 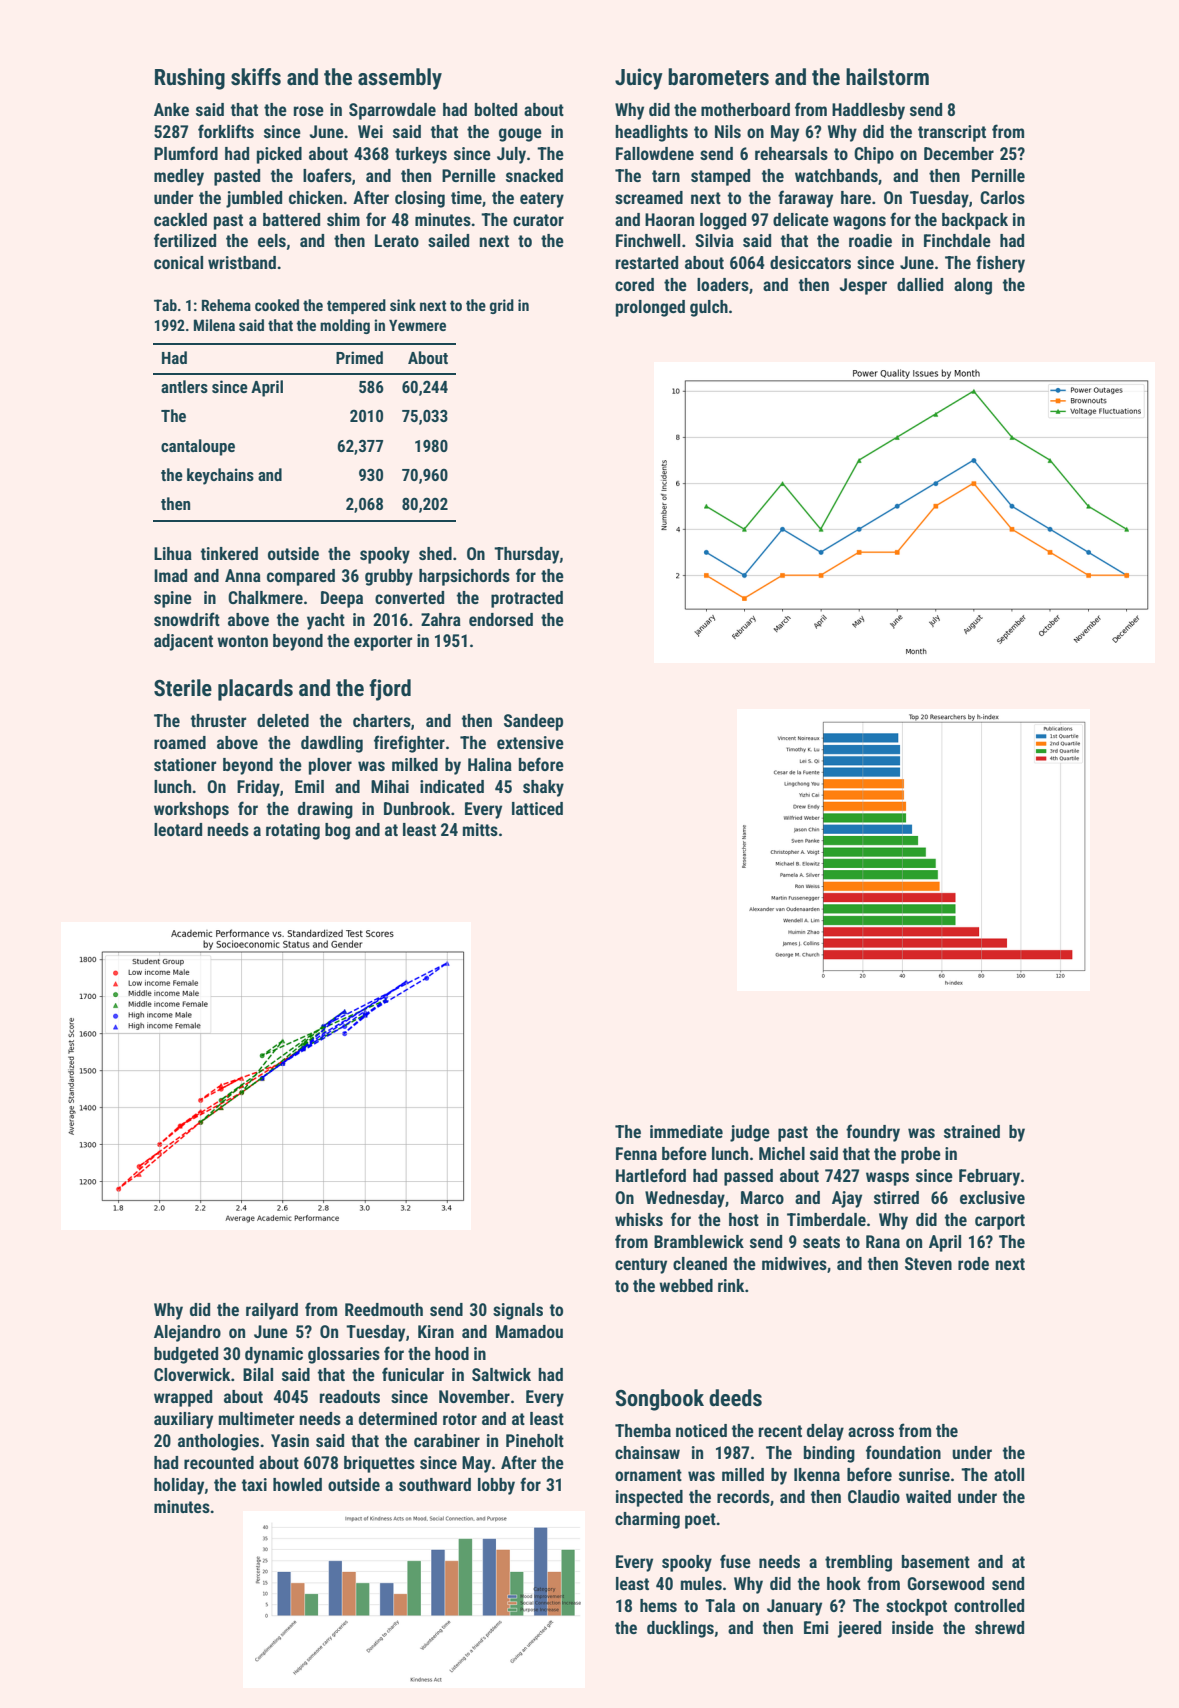 What do you see at coordinates (400, 79) in the screenshot?
I see `assembly` at bounding box center [400, 79].
